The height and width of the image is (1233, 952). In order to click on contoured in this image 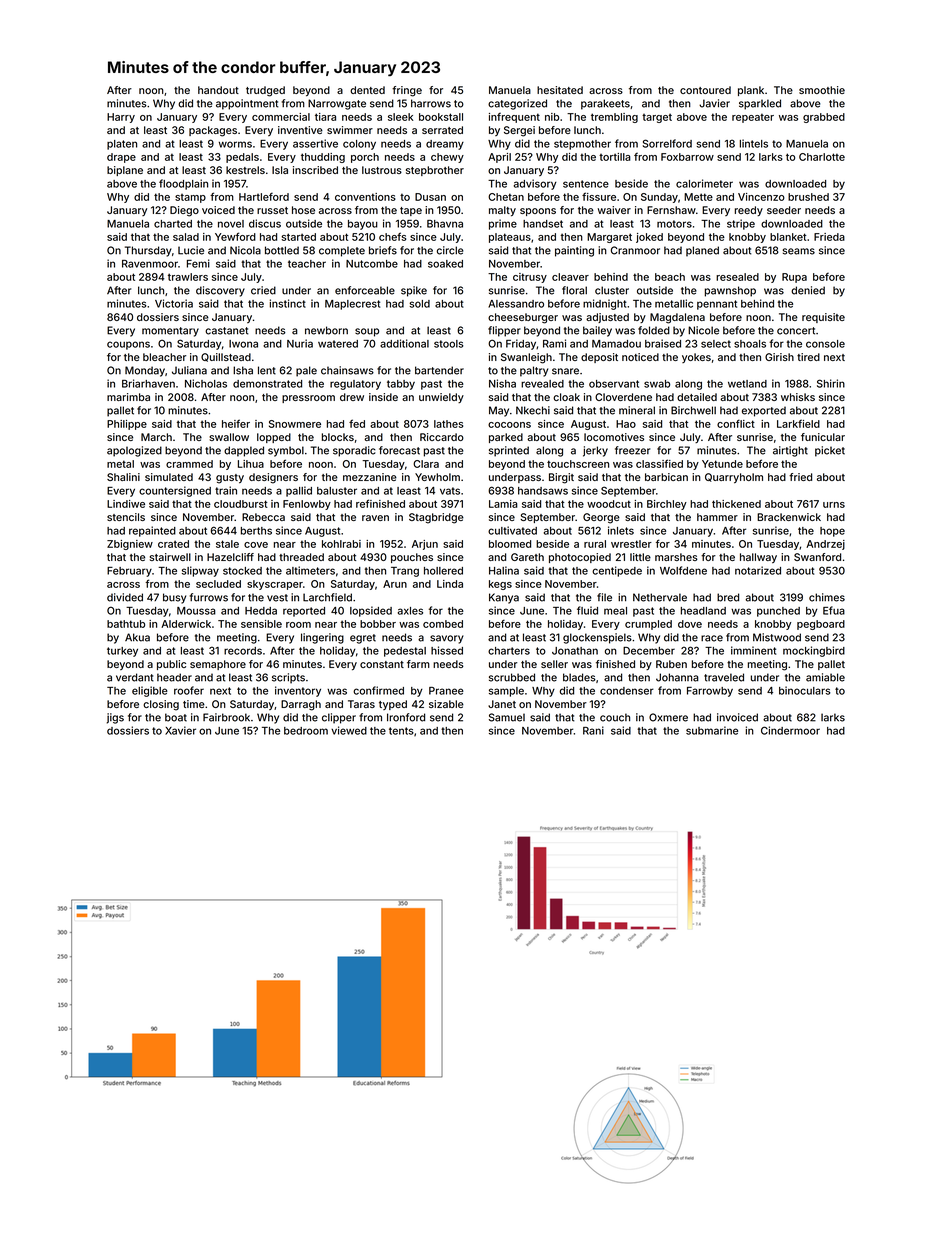, I will do `click(705, 90)`.
